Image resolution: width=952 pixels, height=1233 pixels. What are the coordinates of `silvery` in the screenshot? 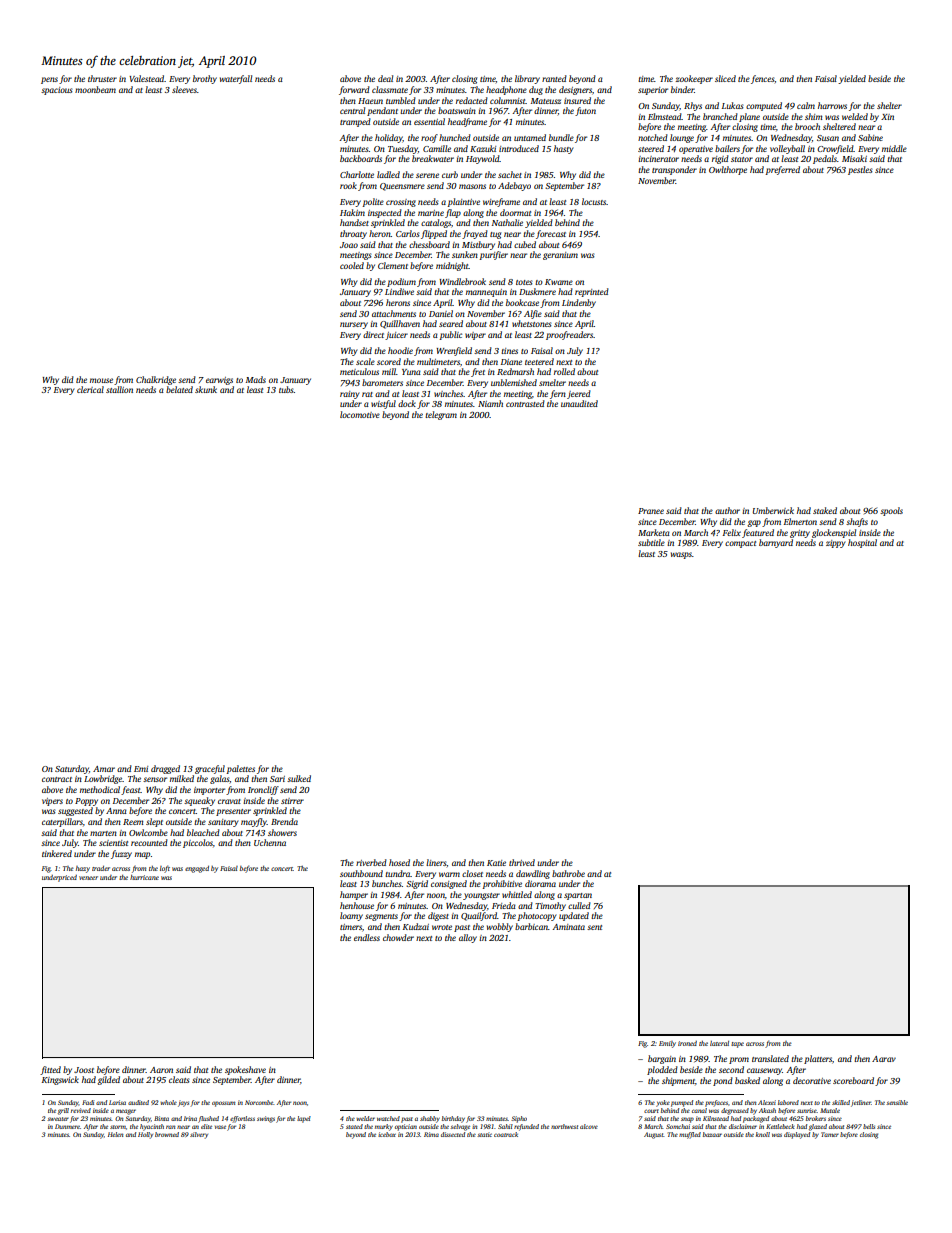 It's located at (199, 1135).
